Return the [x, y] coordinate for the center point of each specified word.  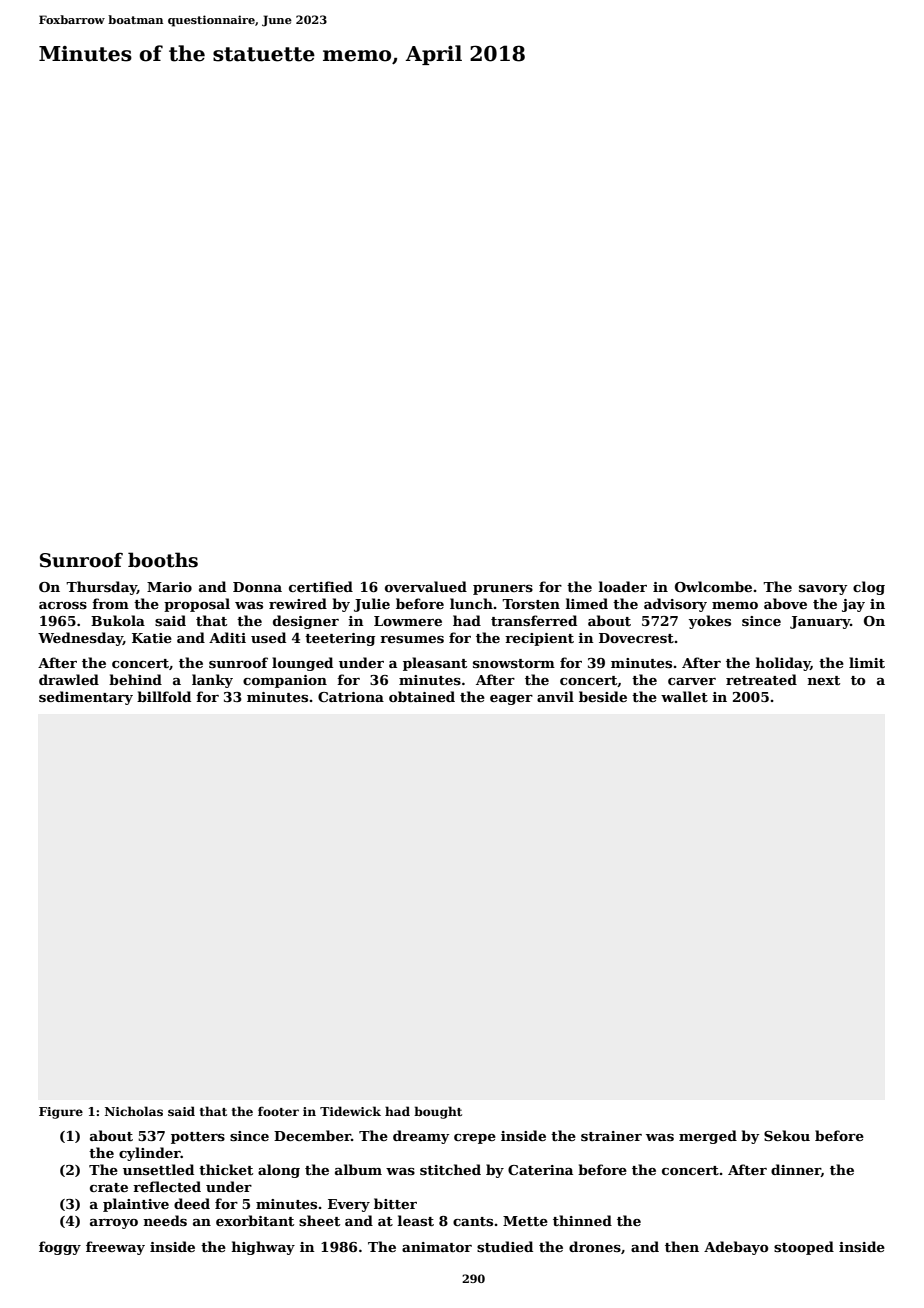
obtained [422, 696]
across [63, 605]
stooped [804, 1248]
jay [853, 605]
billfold [164, 696]
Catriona [351, 697]
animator [437, 1247]
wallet [684, 696]
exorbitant [255, 1220]
